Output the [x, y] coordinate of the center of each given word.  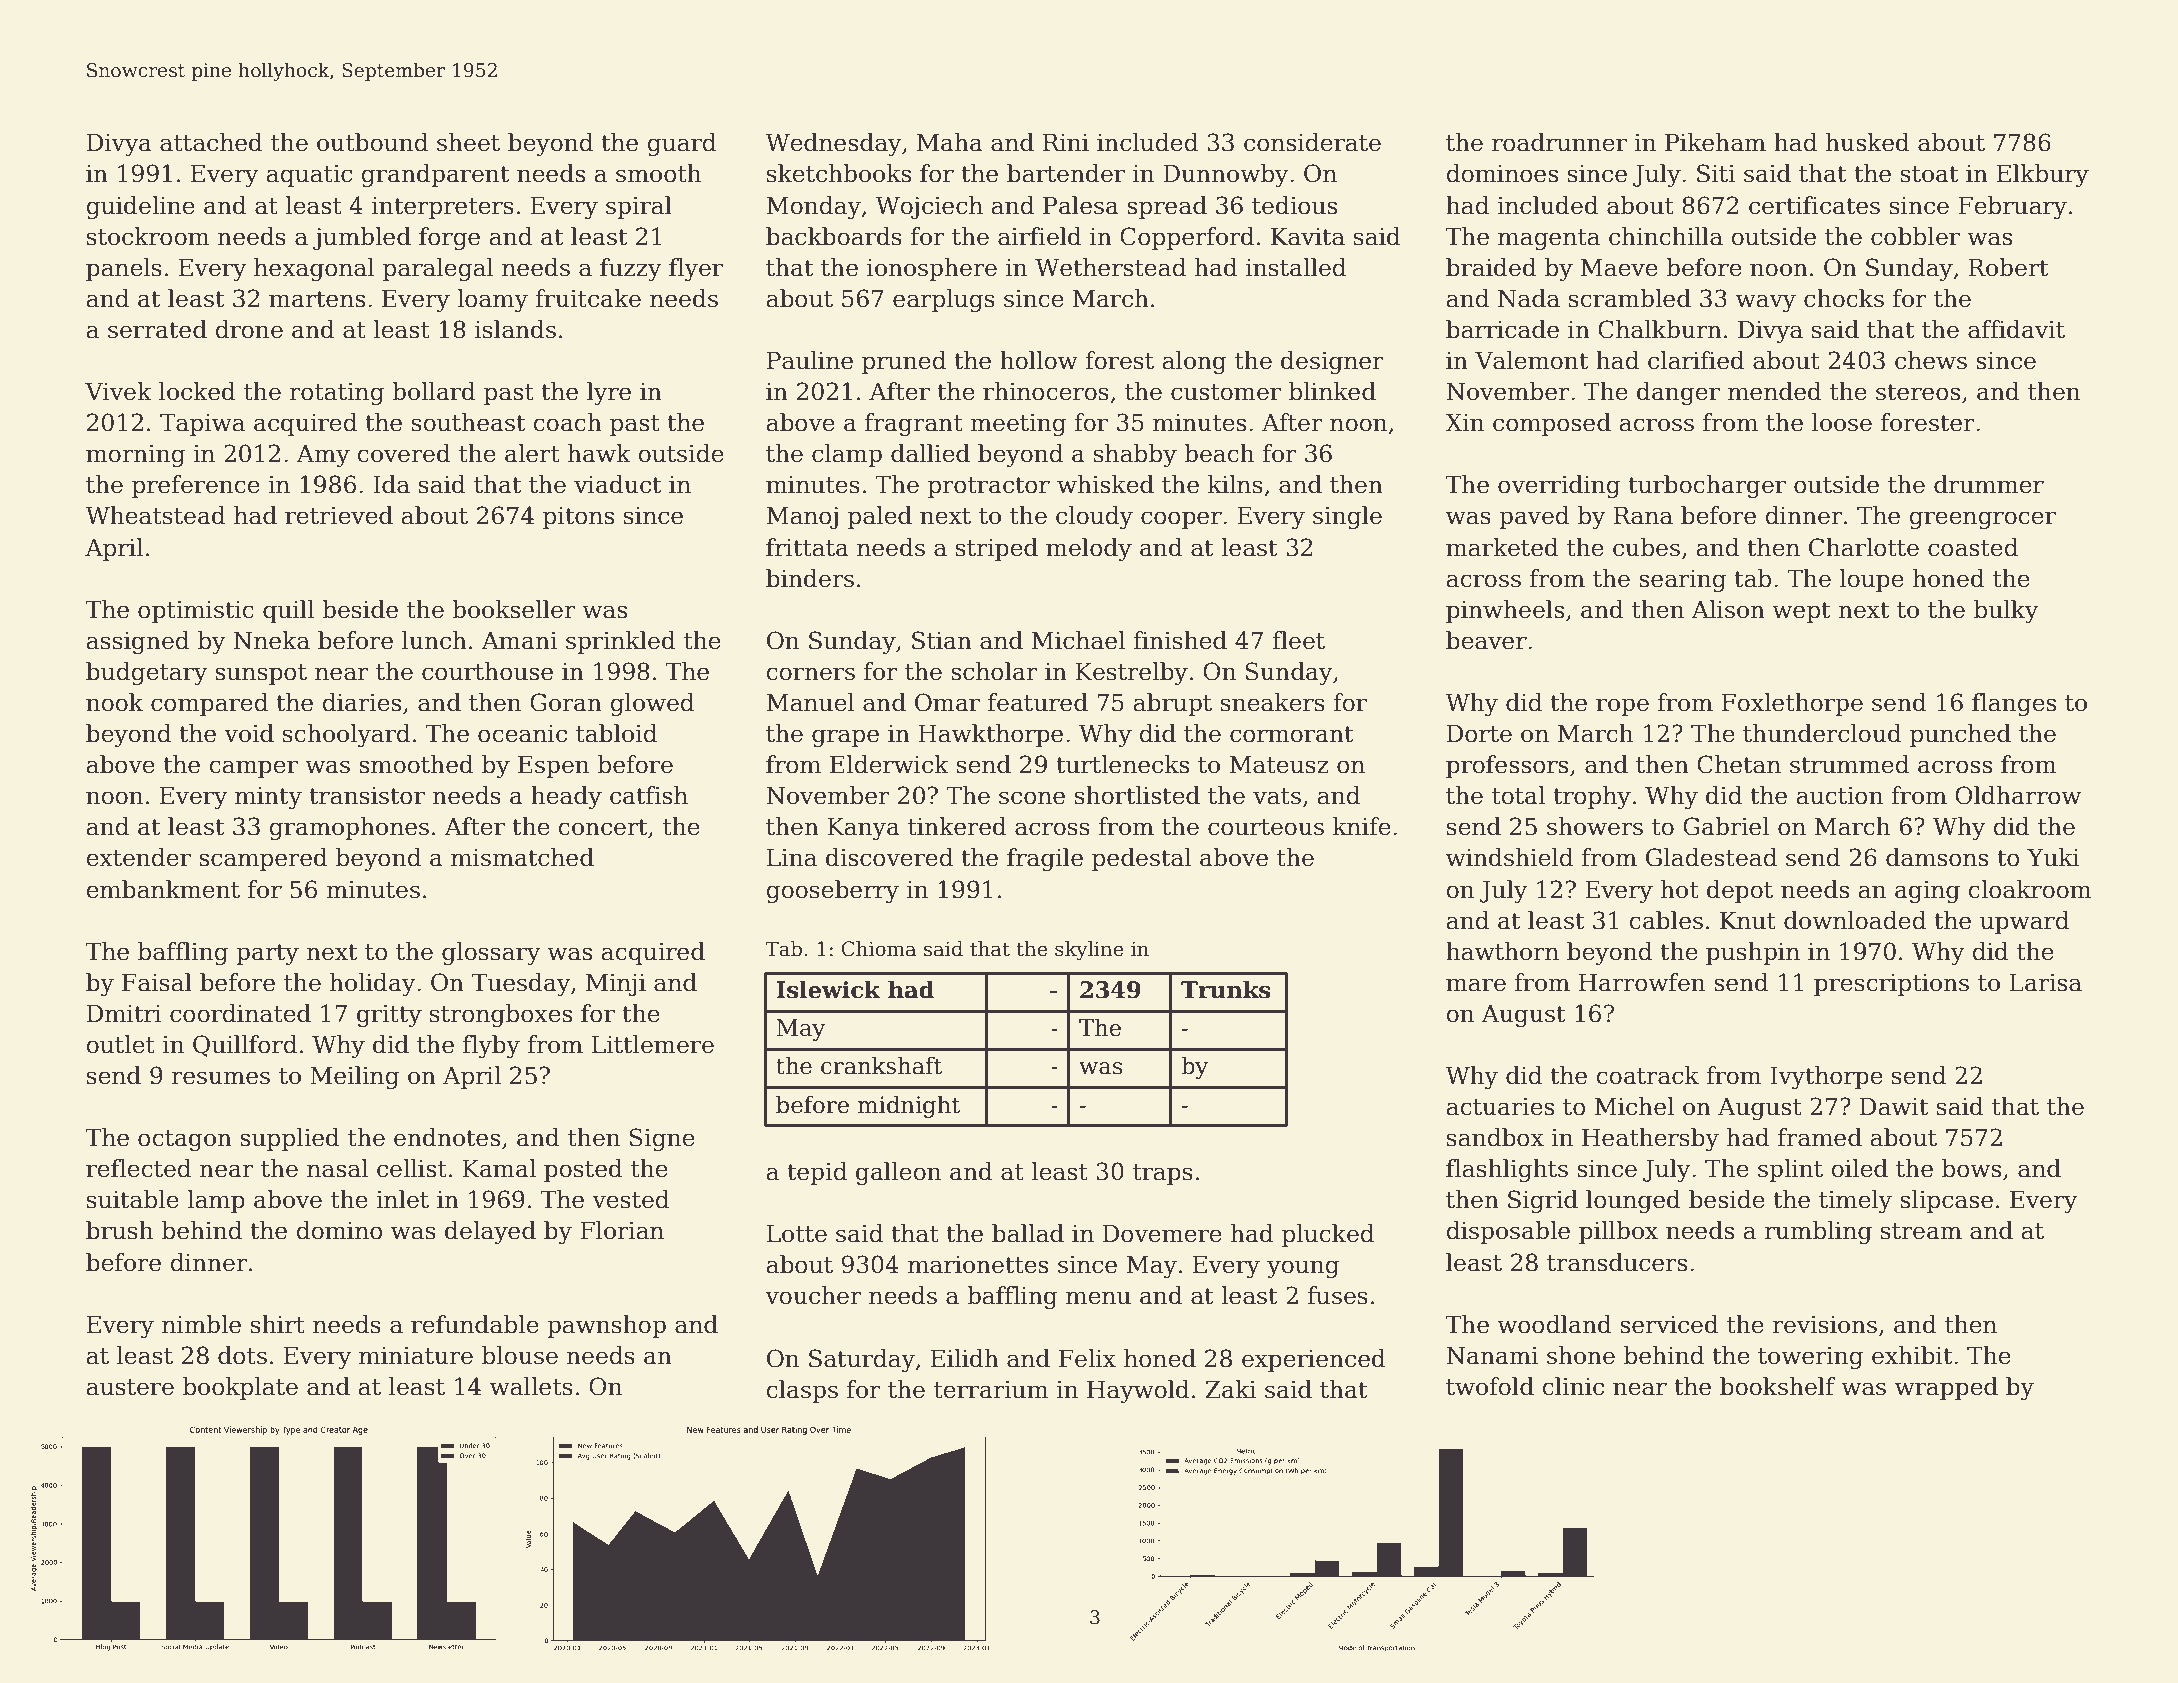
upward [2024, 922]
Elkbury [2043, 175]
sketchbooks [839, 173]
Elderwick [889, 764]
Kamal [499, 1168]
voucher [813, 1295]
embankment [163, 889]
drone [249, 329]
